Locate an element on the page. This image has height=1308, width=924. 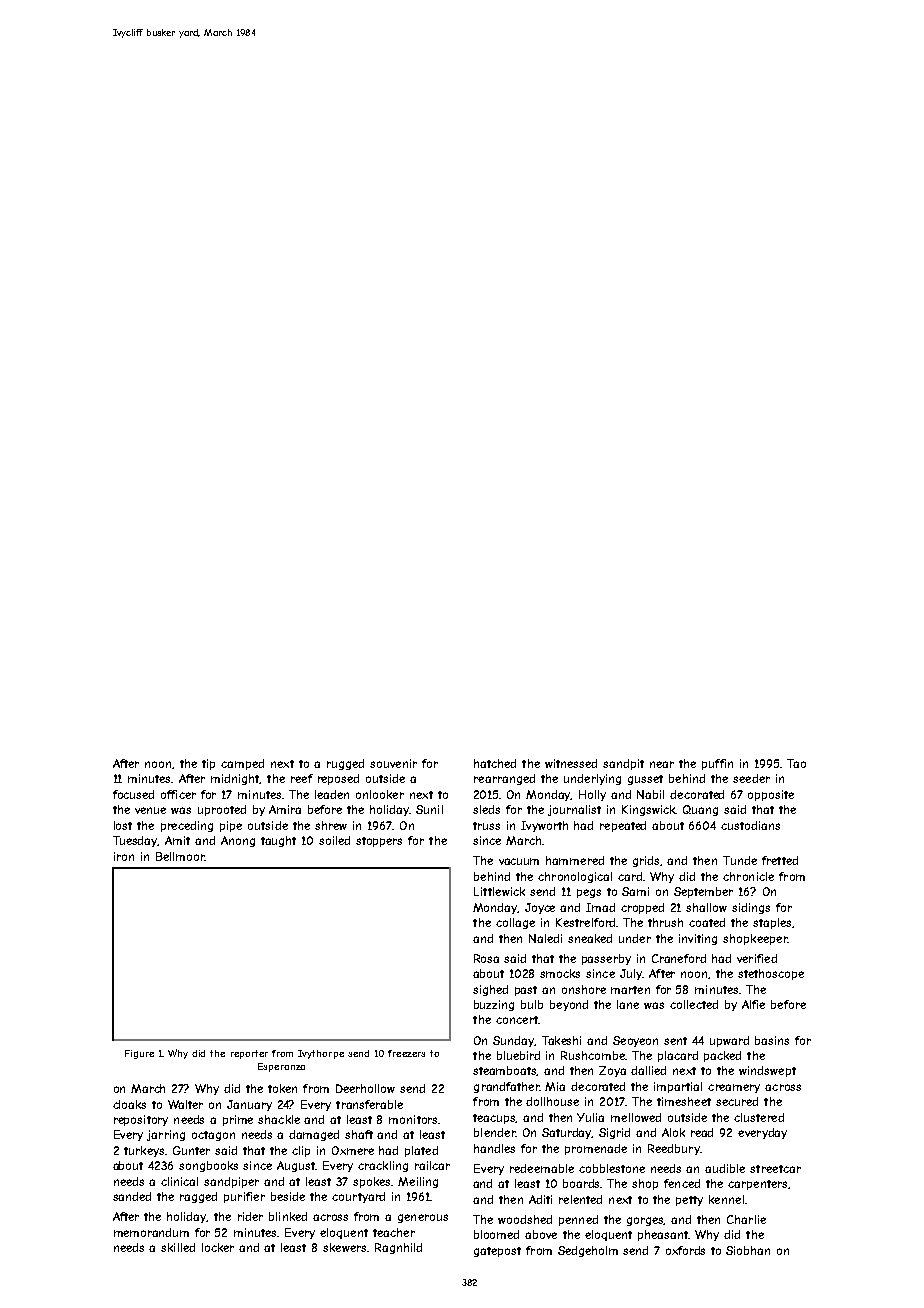
token is located at coordinates (282, 1088).
